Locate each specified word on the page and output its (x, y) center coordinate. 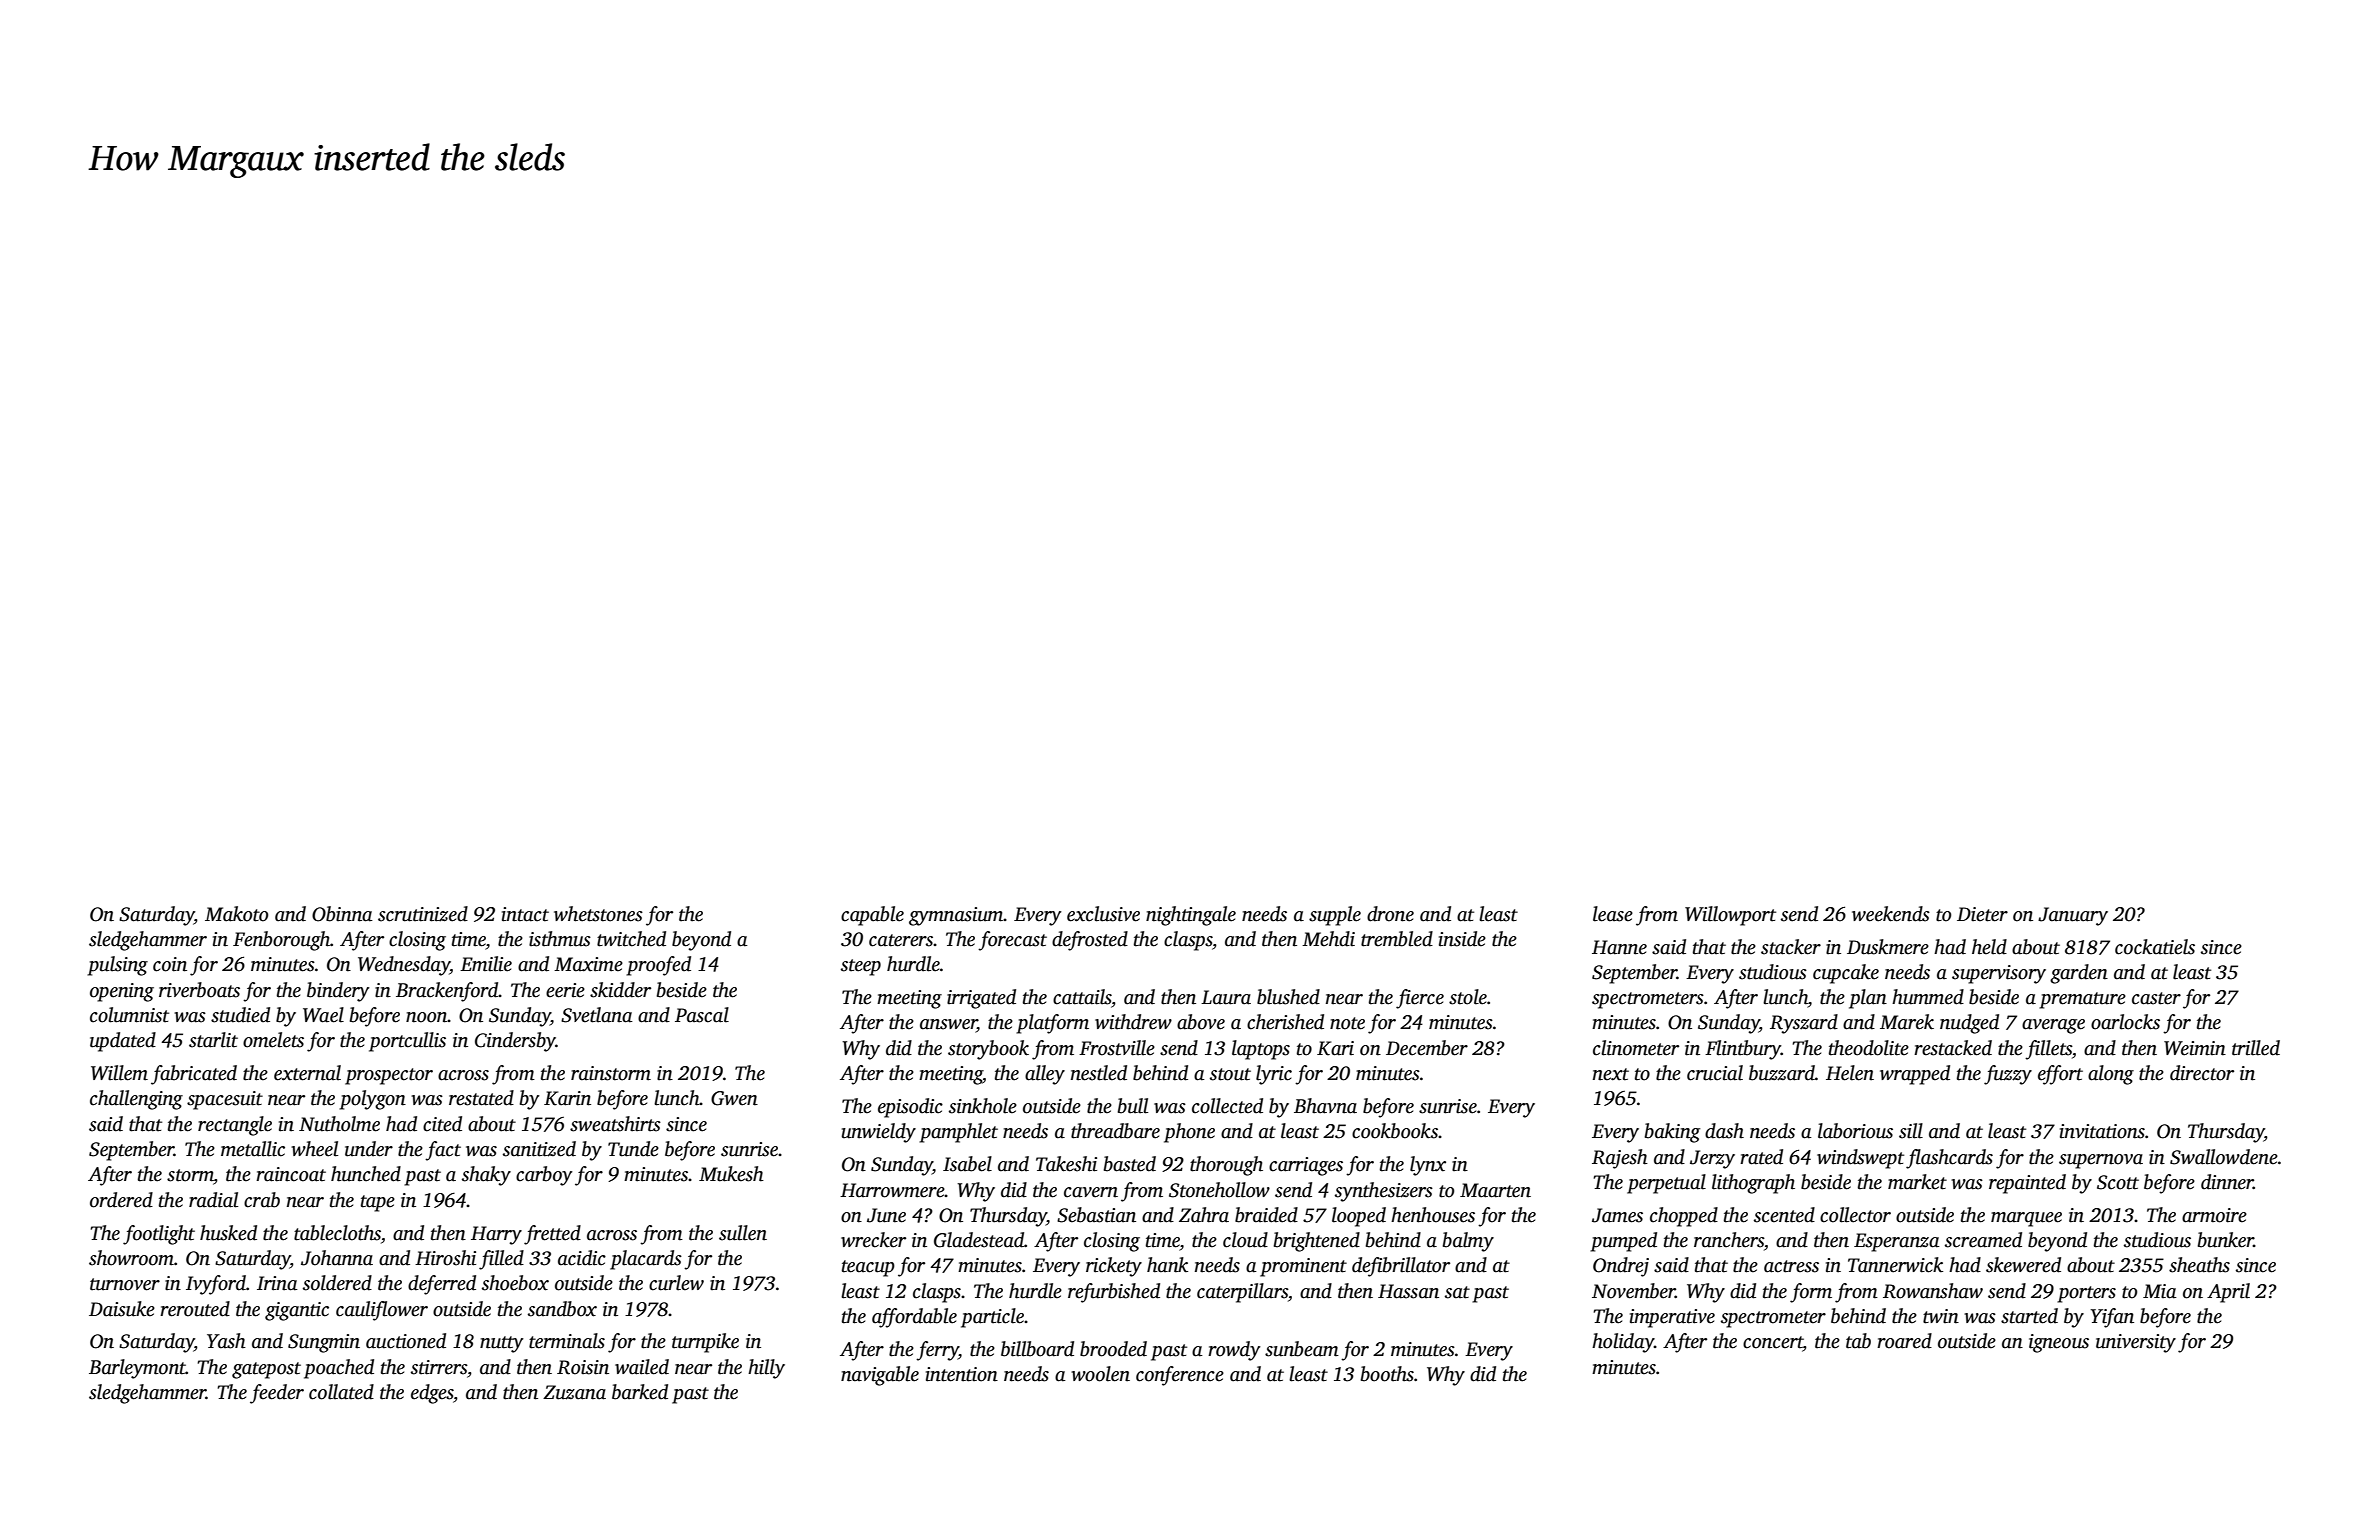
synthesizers (1384, 1192)
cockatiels (2155, 947)
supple (1335, 916)
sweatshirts (615, 1124)
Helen (1850, 1073)
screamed (1983, 1240)
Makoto (236, 914)
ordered (121, 1200)
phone (1189, 1133)
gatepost (266, 1370)
